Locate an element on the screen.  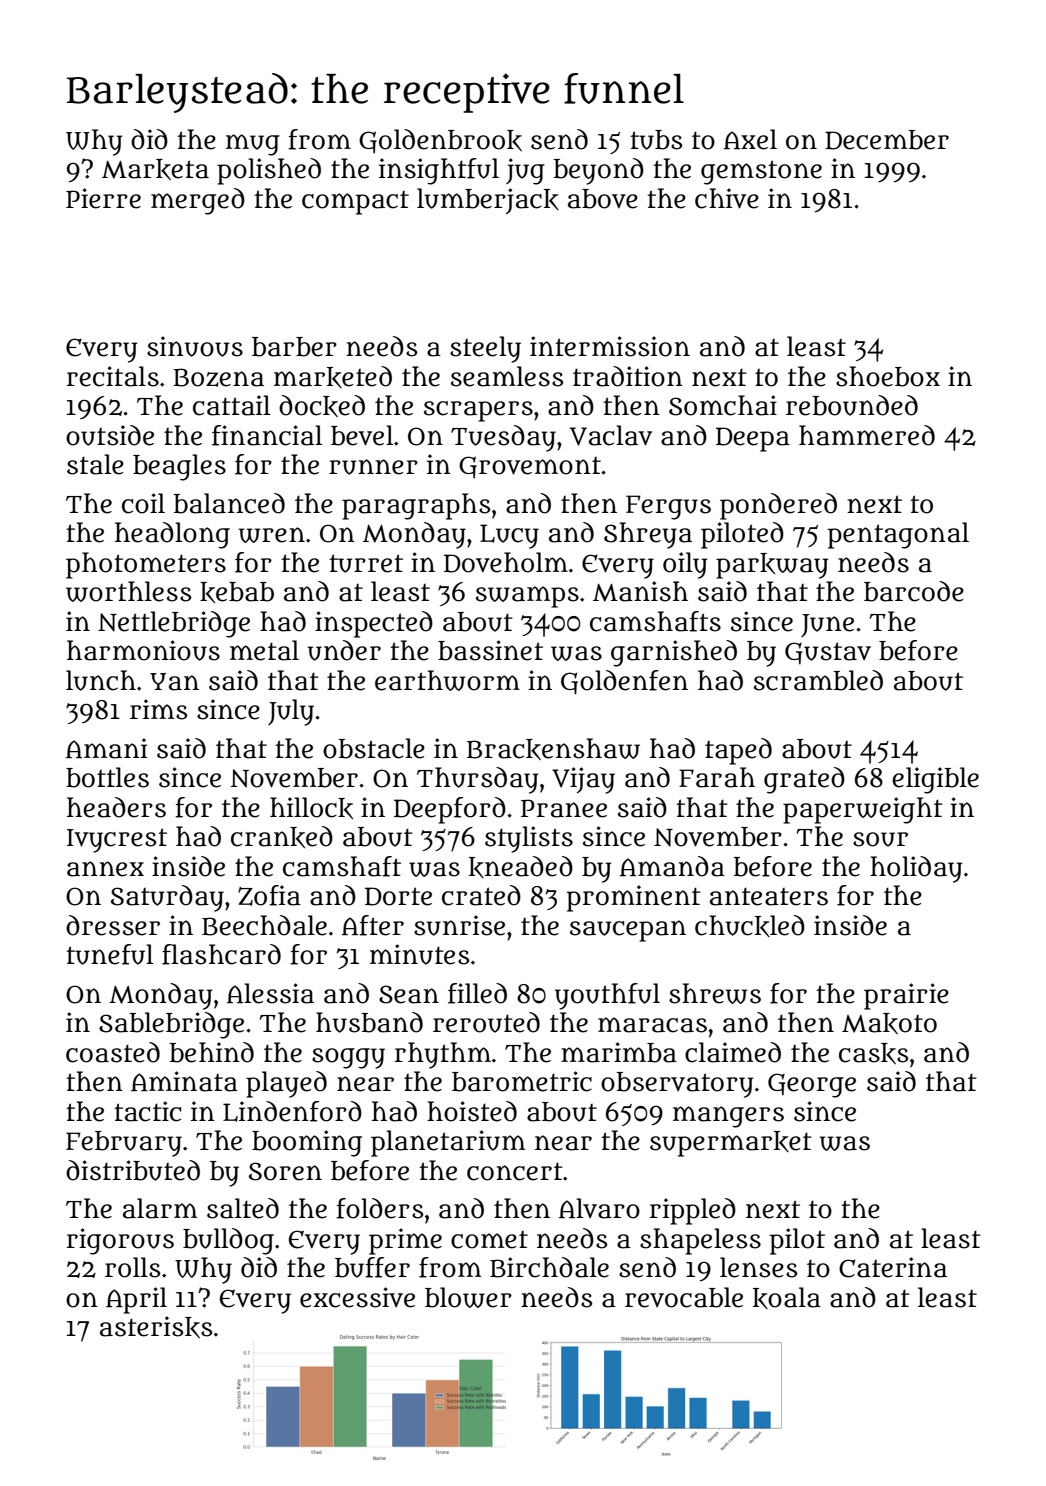
prairie is located at coordinates (906, 996).
